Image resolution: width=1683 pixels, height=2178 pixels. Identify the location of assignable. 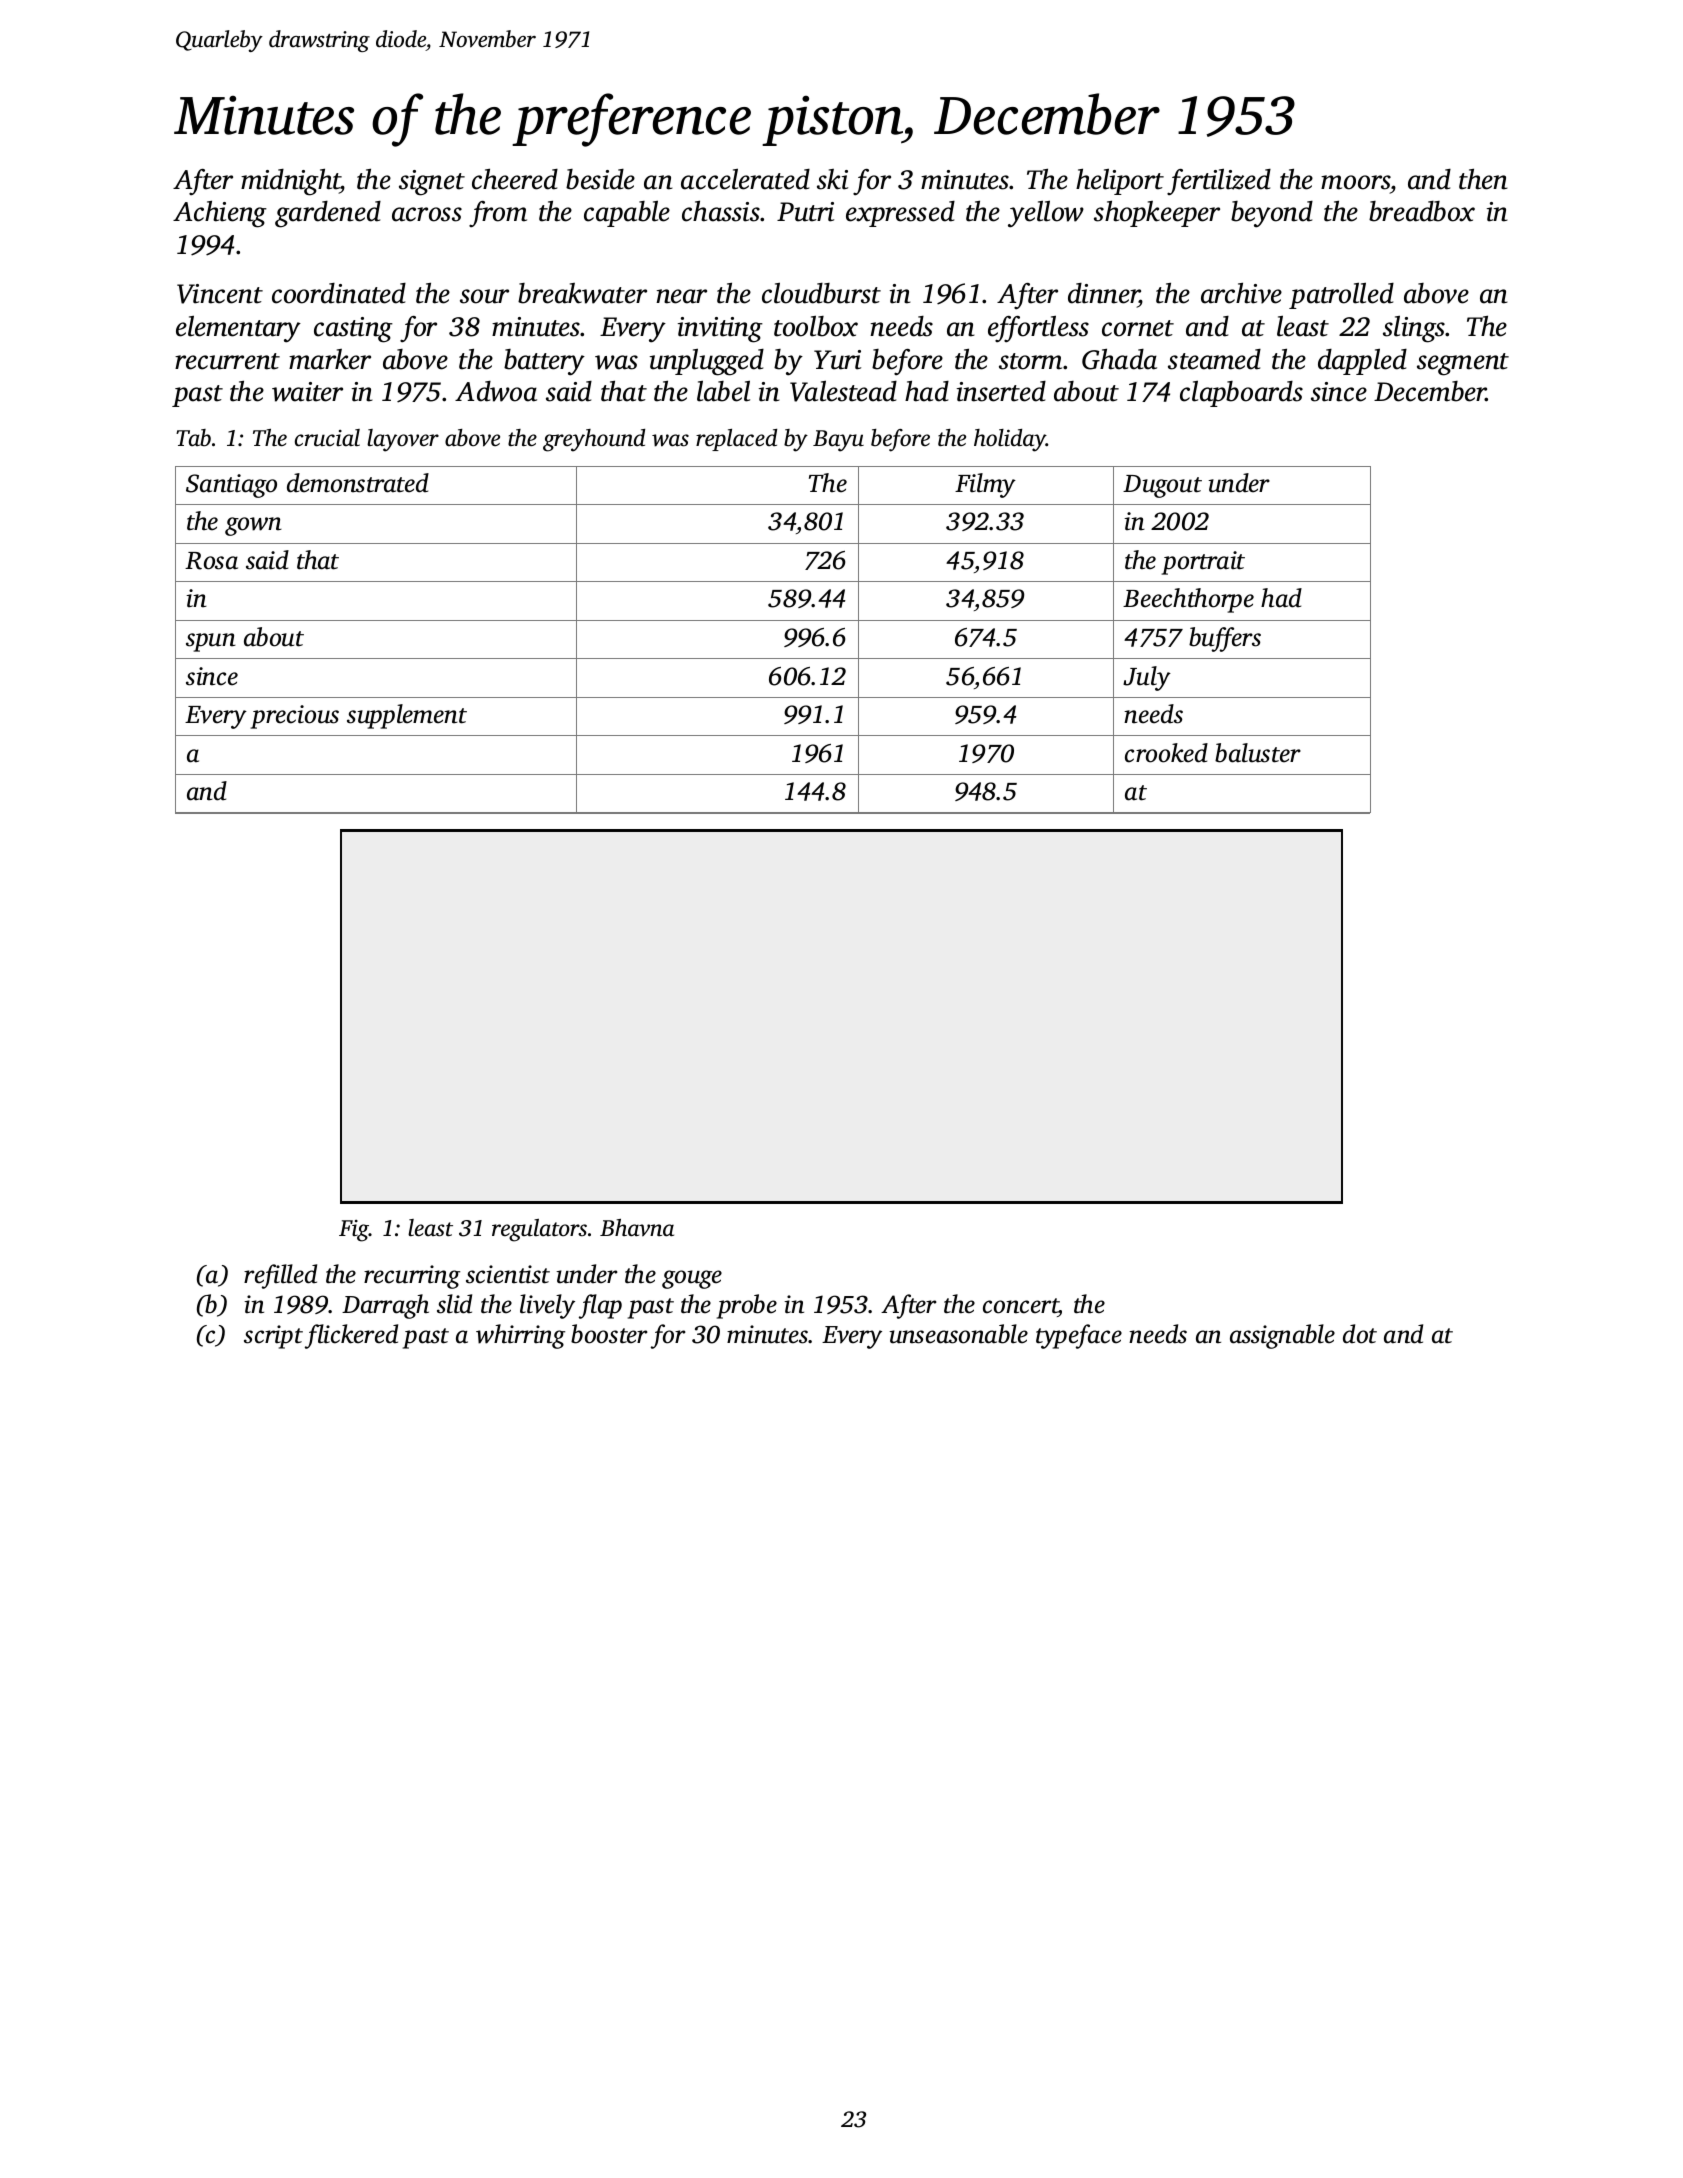
(1282, 1336).
